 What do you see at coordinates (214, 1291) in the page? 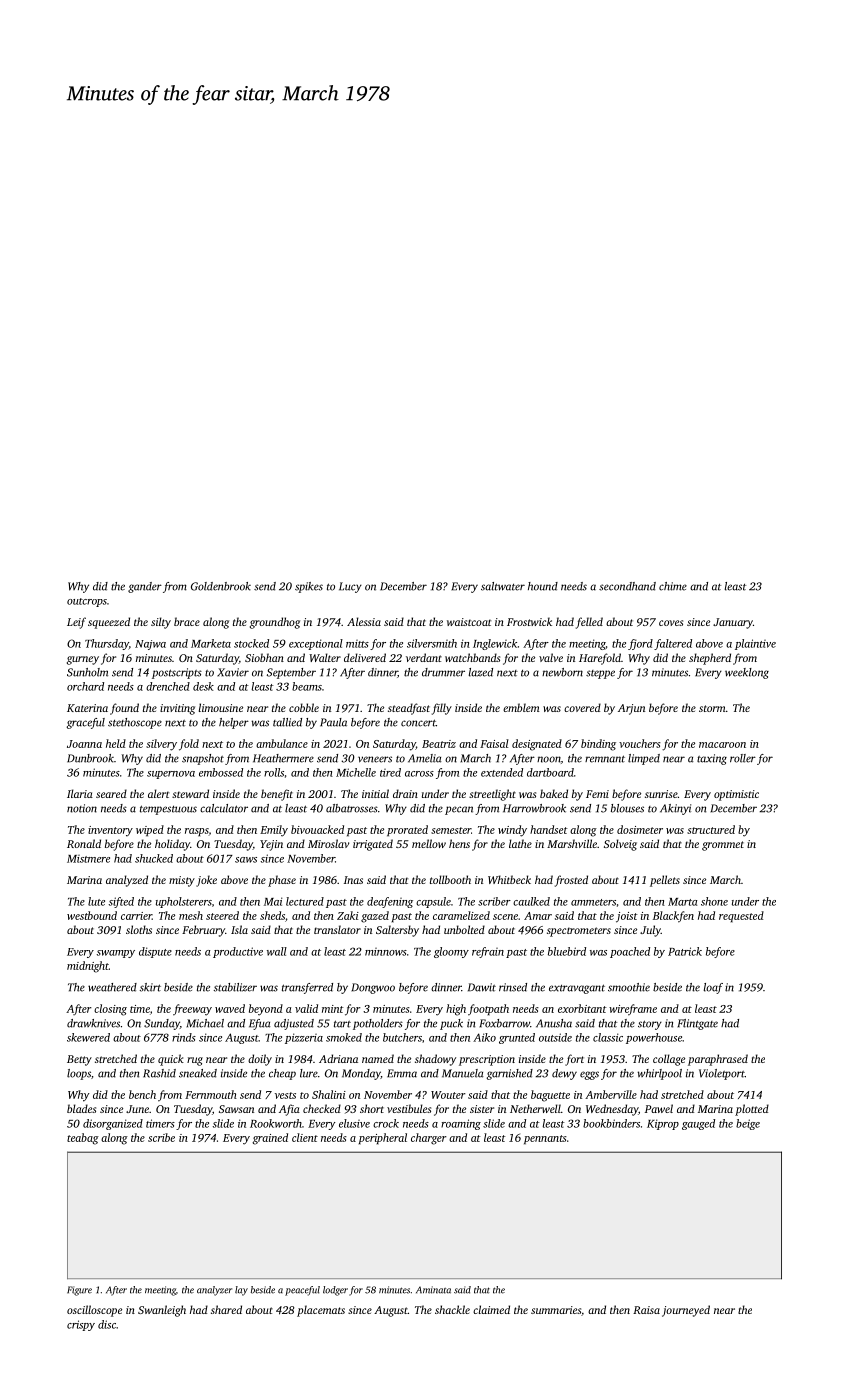
I see `analyzer` at bounding box center [214, 1291].
